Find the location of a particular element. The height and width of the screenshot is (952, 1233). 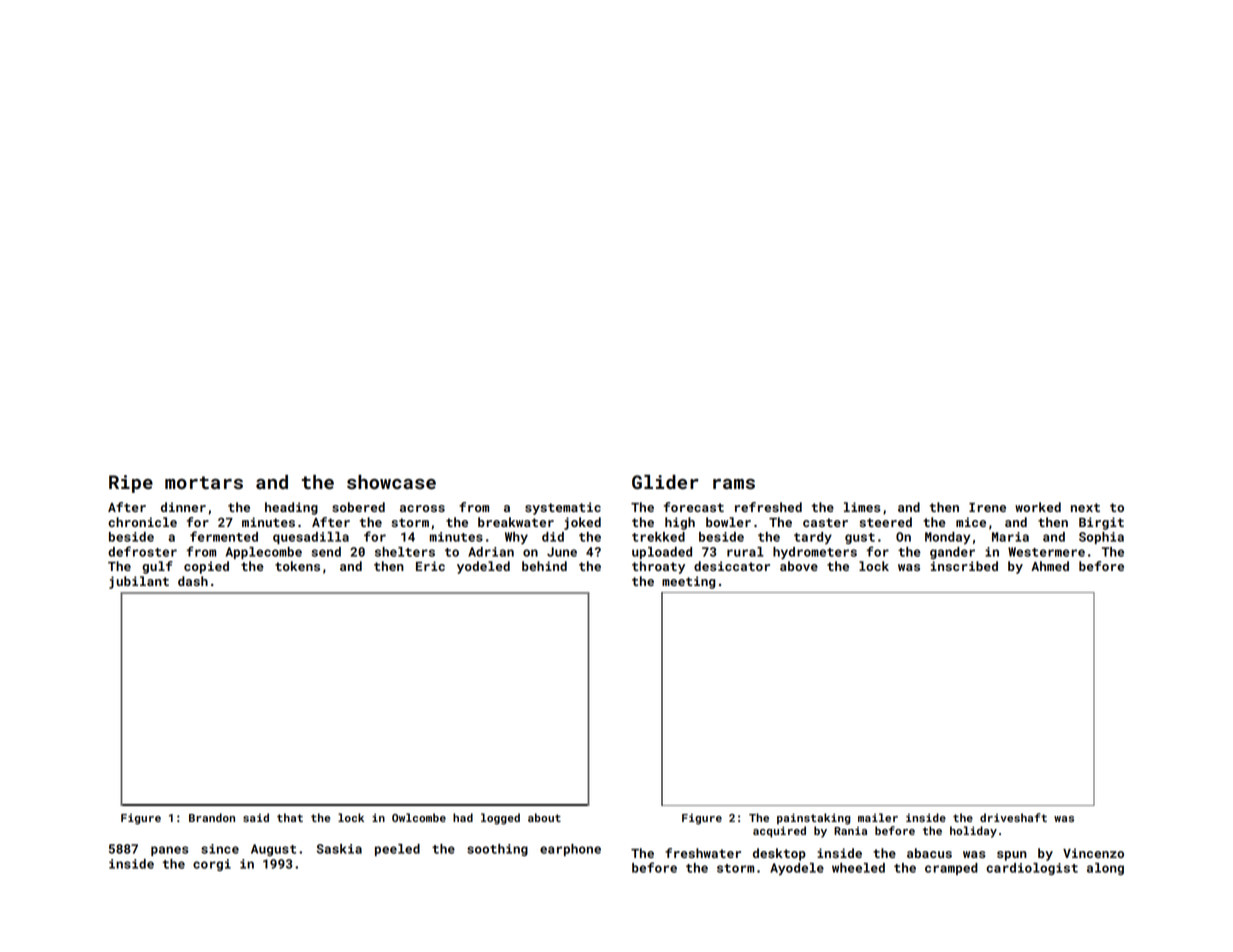

limes is located at coordinates (862, 507).
